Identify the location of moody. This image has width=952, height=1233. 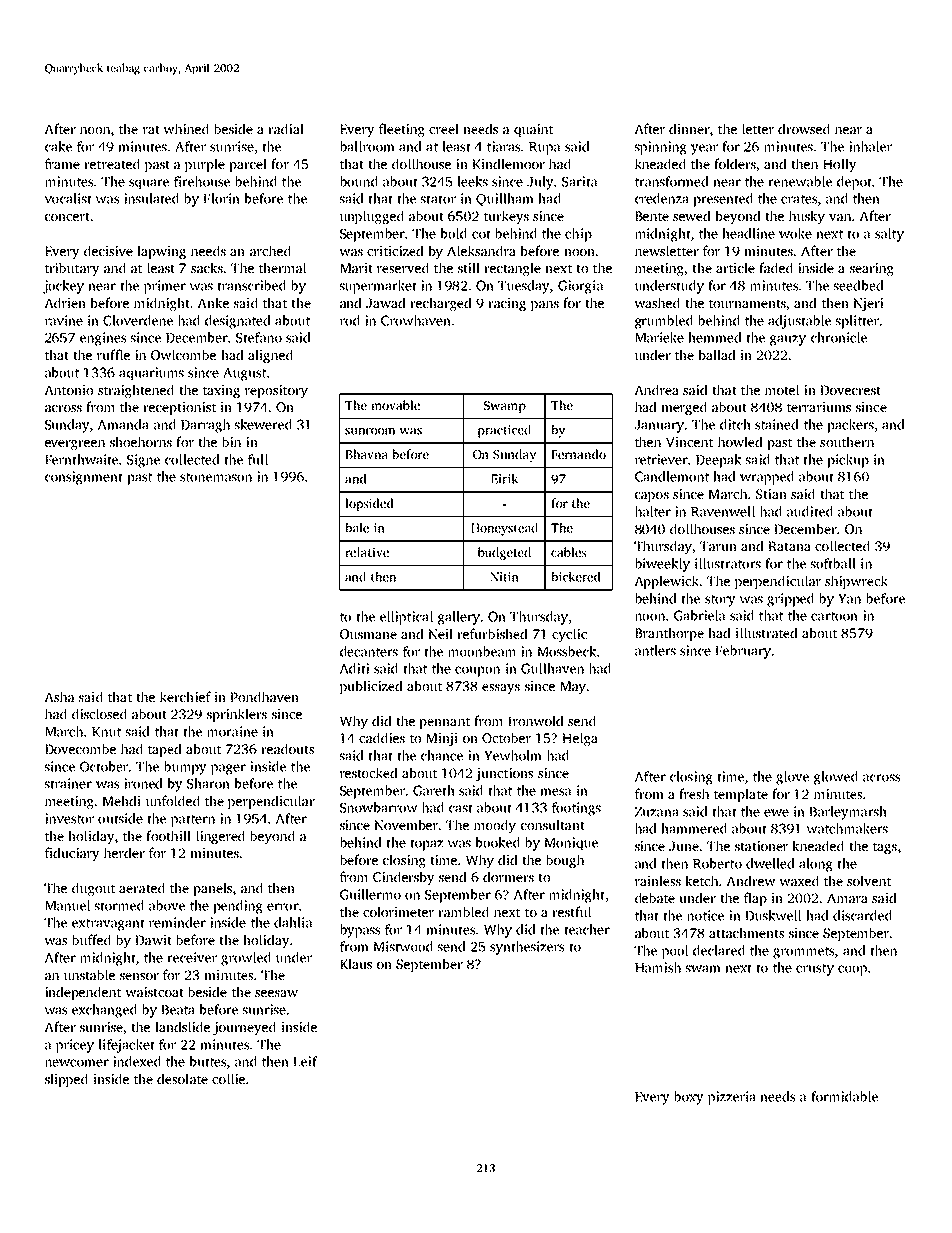
(495, 826).
